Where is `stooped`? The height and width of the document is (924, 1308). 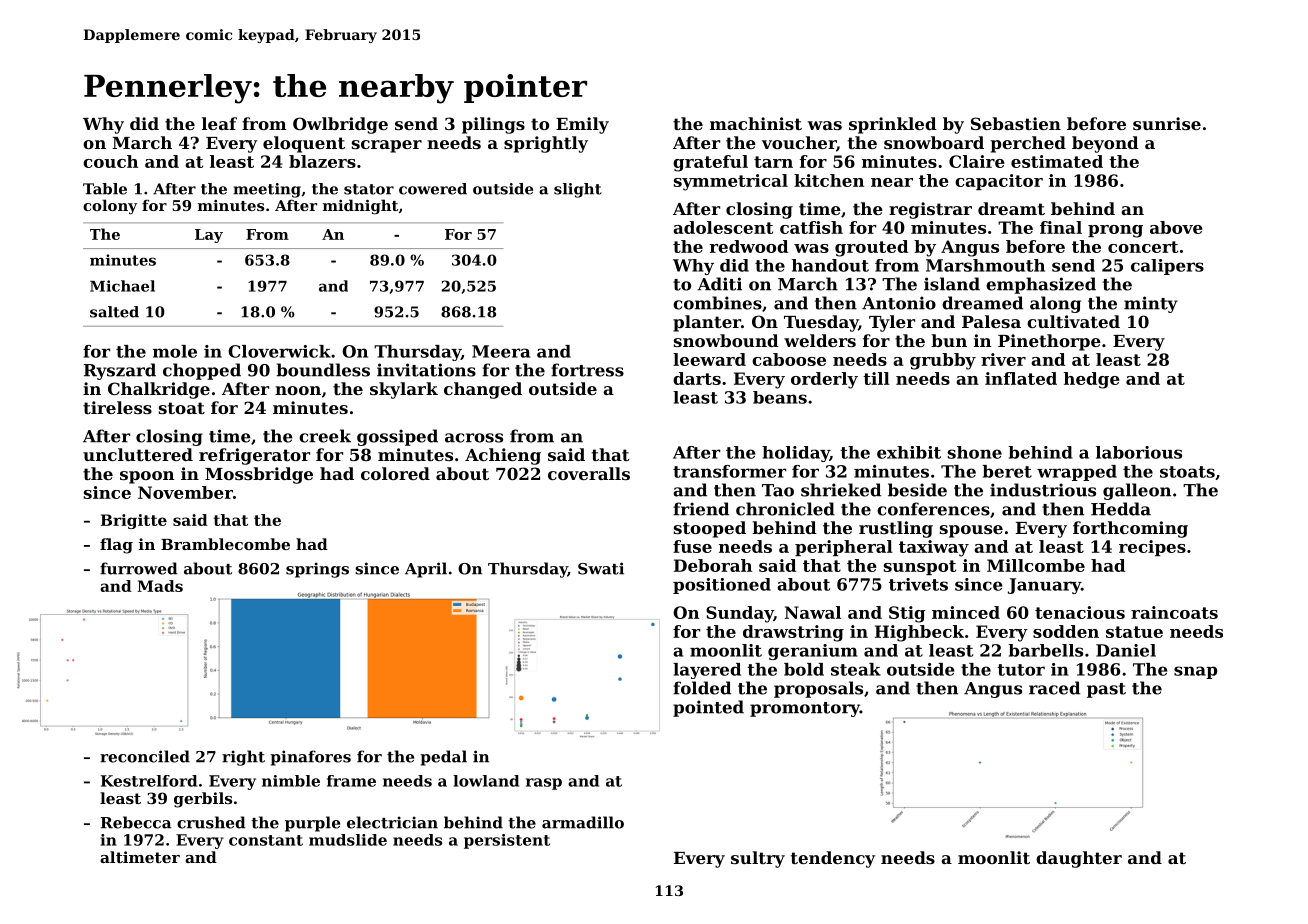 stooped is located at coordinates (710, 529).
